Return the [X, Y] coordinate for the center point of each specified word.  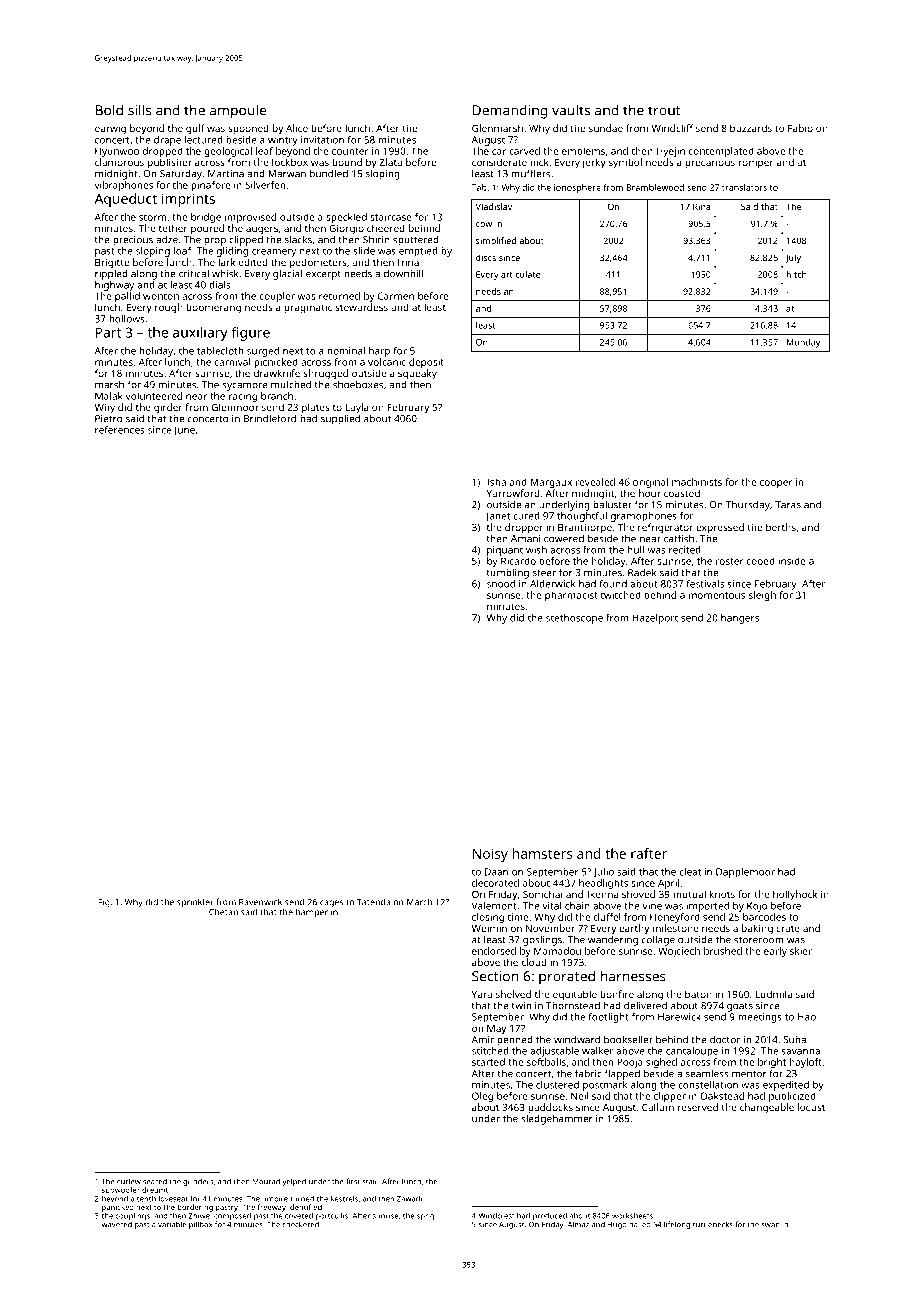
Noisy [490, 855]
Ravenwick [260, 902]
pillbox [200, 1225]
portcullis [332, 1216]
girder [168, 408]
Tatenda [374, 902]
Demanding [510, 111]
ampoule [238, 111]
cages [331, 904]
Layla [357, 408]
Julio [603, 873]
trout [664, 111]
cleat [690, 872]
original [650, 483]
